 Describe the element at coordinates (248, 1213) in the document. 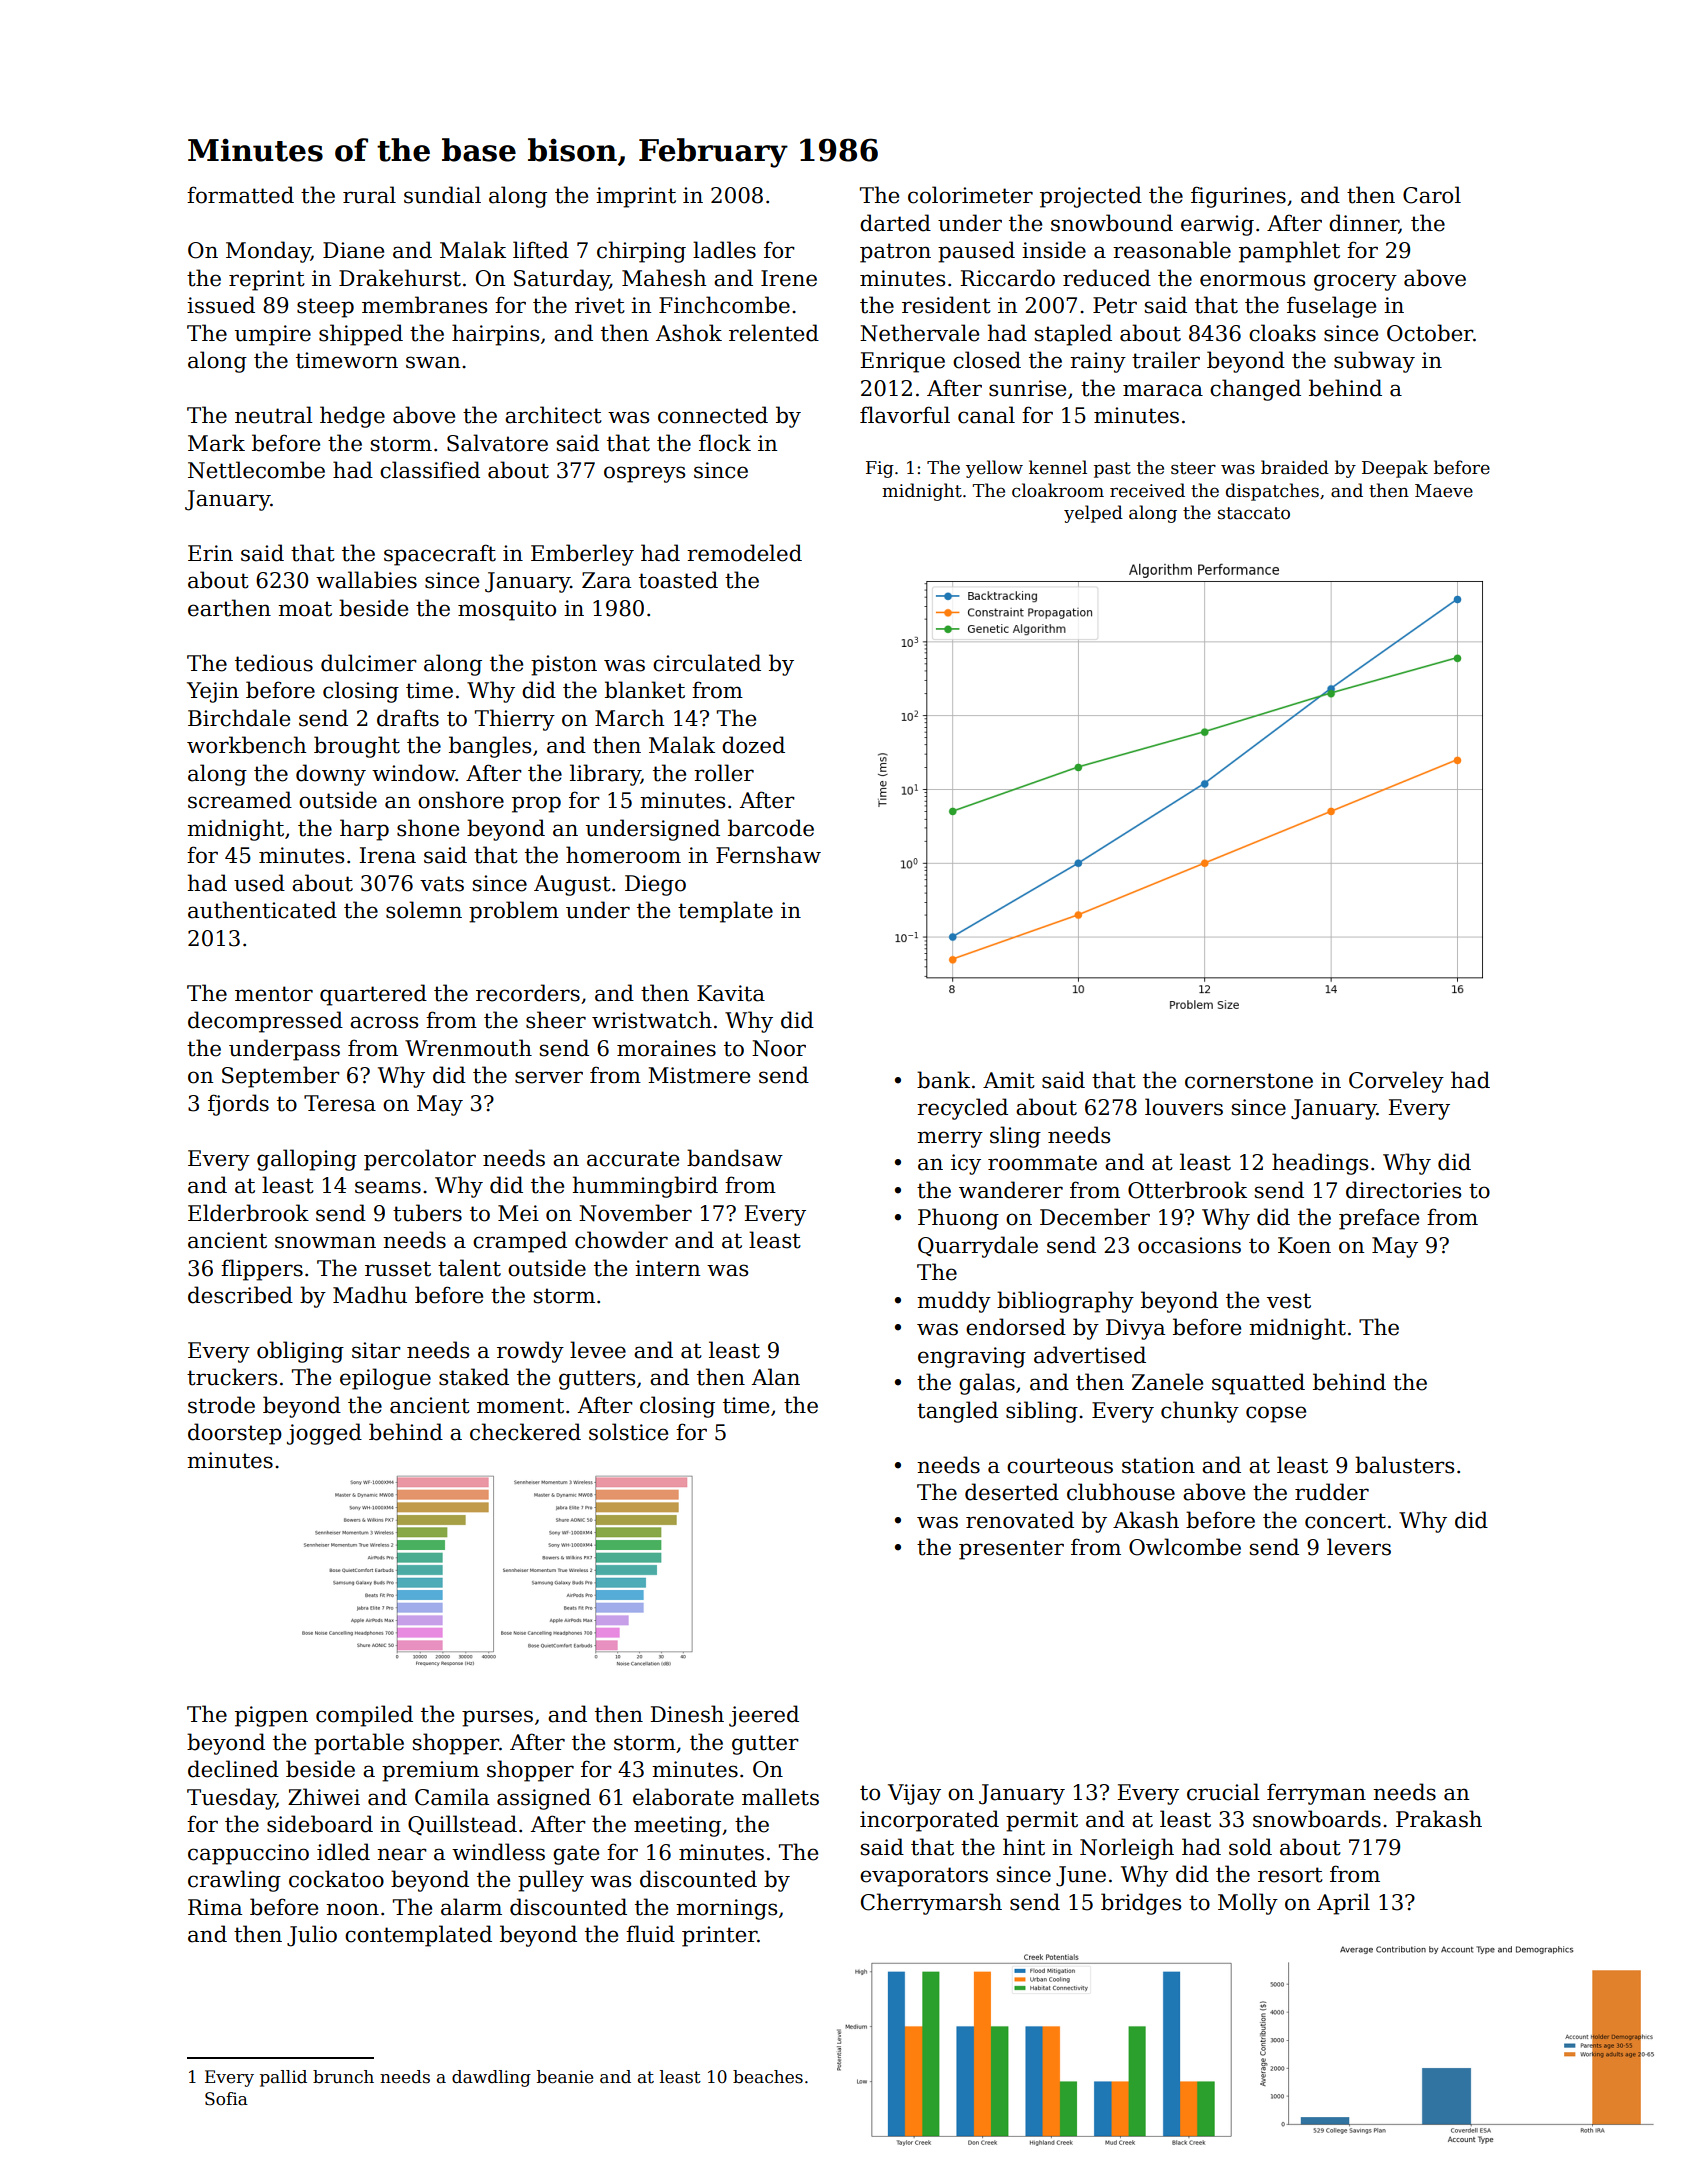

I see `Elderbrook` at that location.
